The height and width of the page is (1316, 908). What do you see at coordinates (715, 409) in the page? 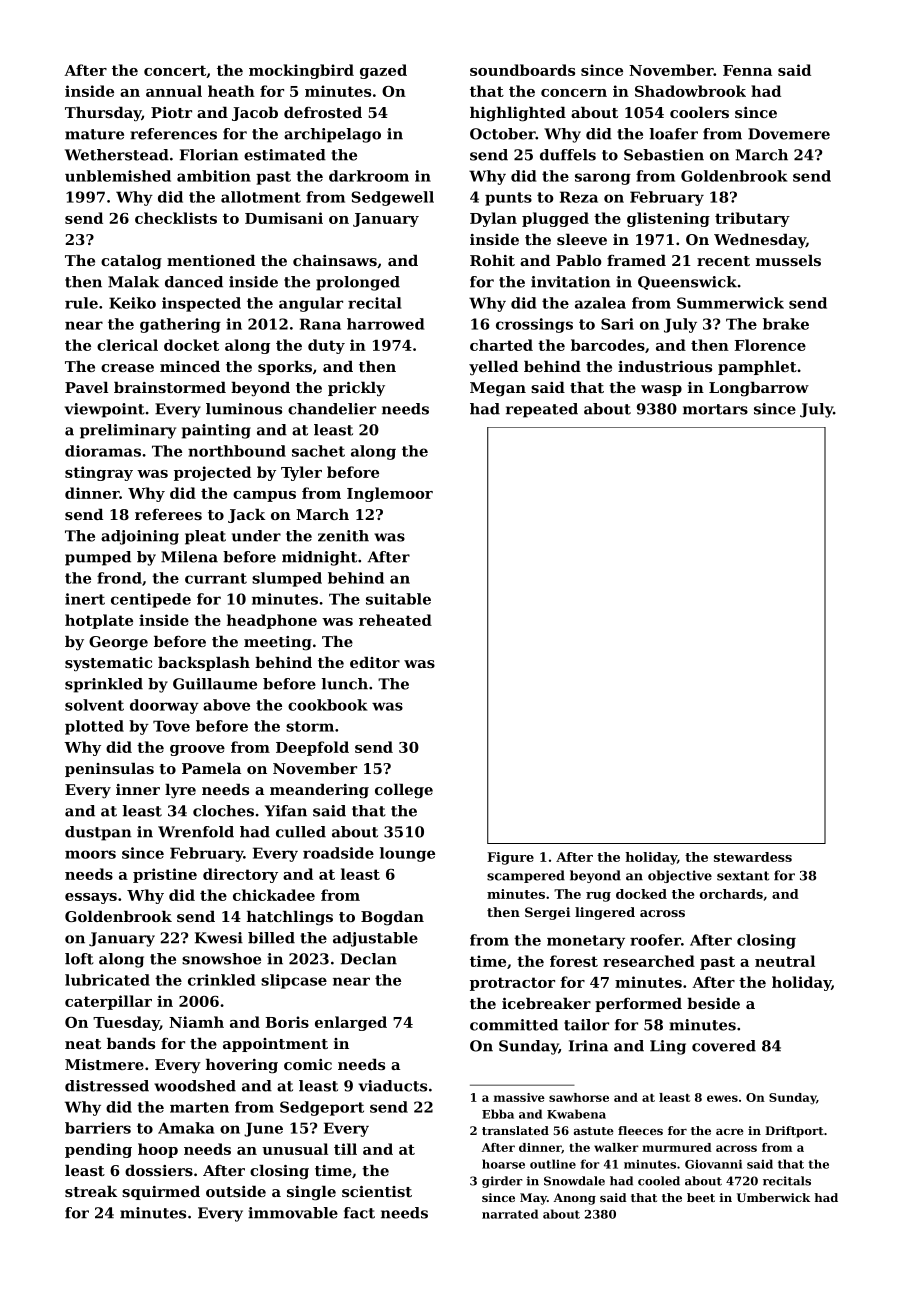
I see `mortars` at bounding box center [715, 409].
